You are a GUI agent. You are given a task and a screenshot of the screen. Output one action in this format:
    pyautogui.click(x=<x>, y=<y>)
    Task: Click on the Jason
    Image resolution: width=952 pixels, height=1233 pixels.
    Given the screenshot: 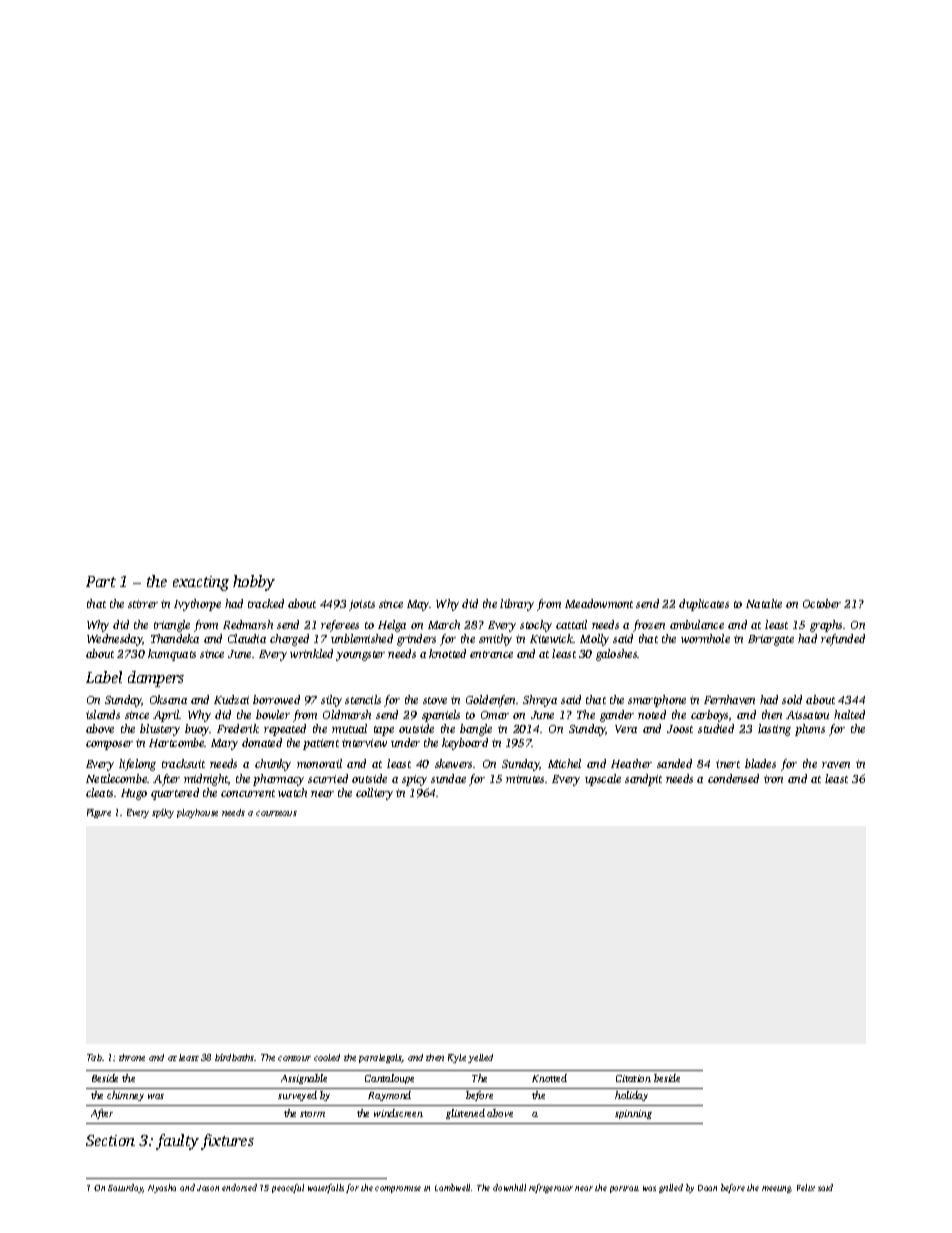 What is the action you would take?
    pyautogui.click(x=208, y=1188)
